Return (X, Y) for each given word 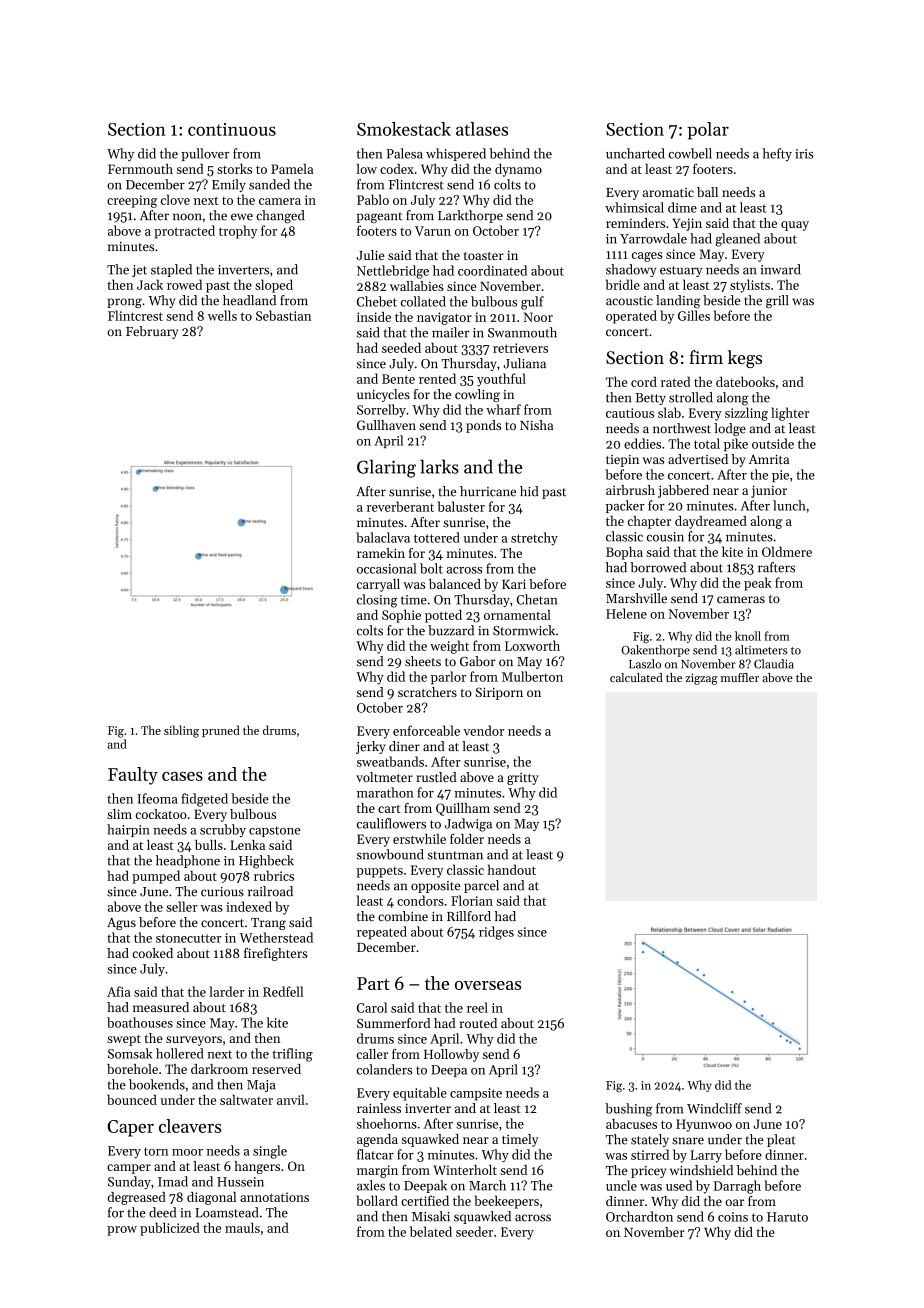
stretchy (534, 539)
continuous (232, 129)
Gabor (478, 661)
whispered (456, 154)
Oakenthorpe (655, 651)
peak (758, 584)
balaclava (383, 537)
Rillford (469, 916)
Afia (119, 991)
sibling (181, 731)
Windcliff (714, 1108)
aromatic (668, 192)
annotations (274, 1197)
